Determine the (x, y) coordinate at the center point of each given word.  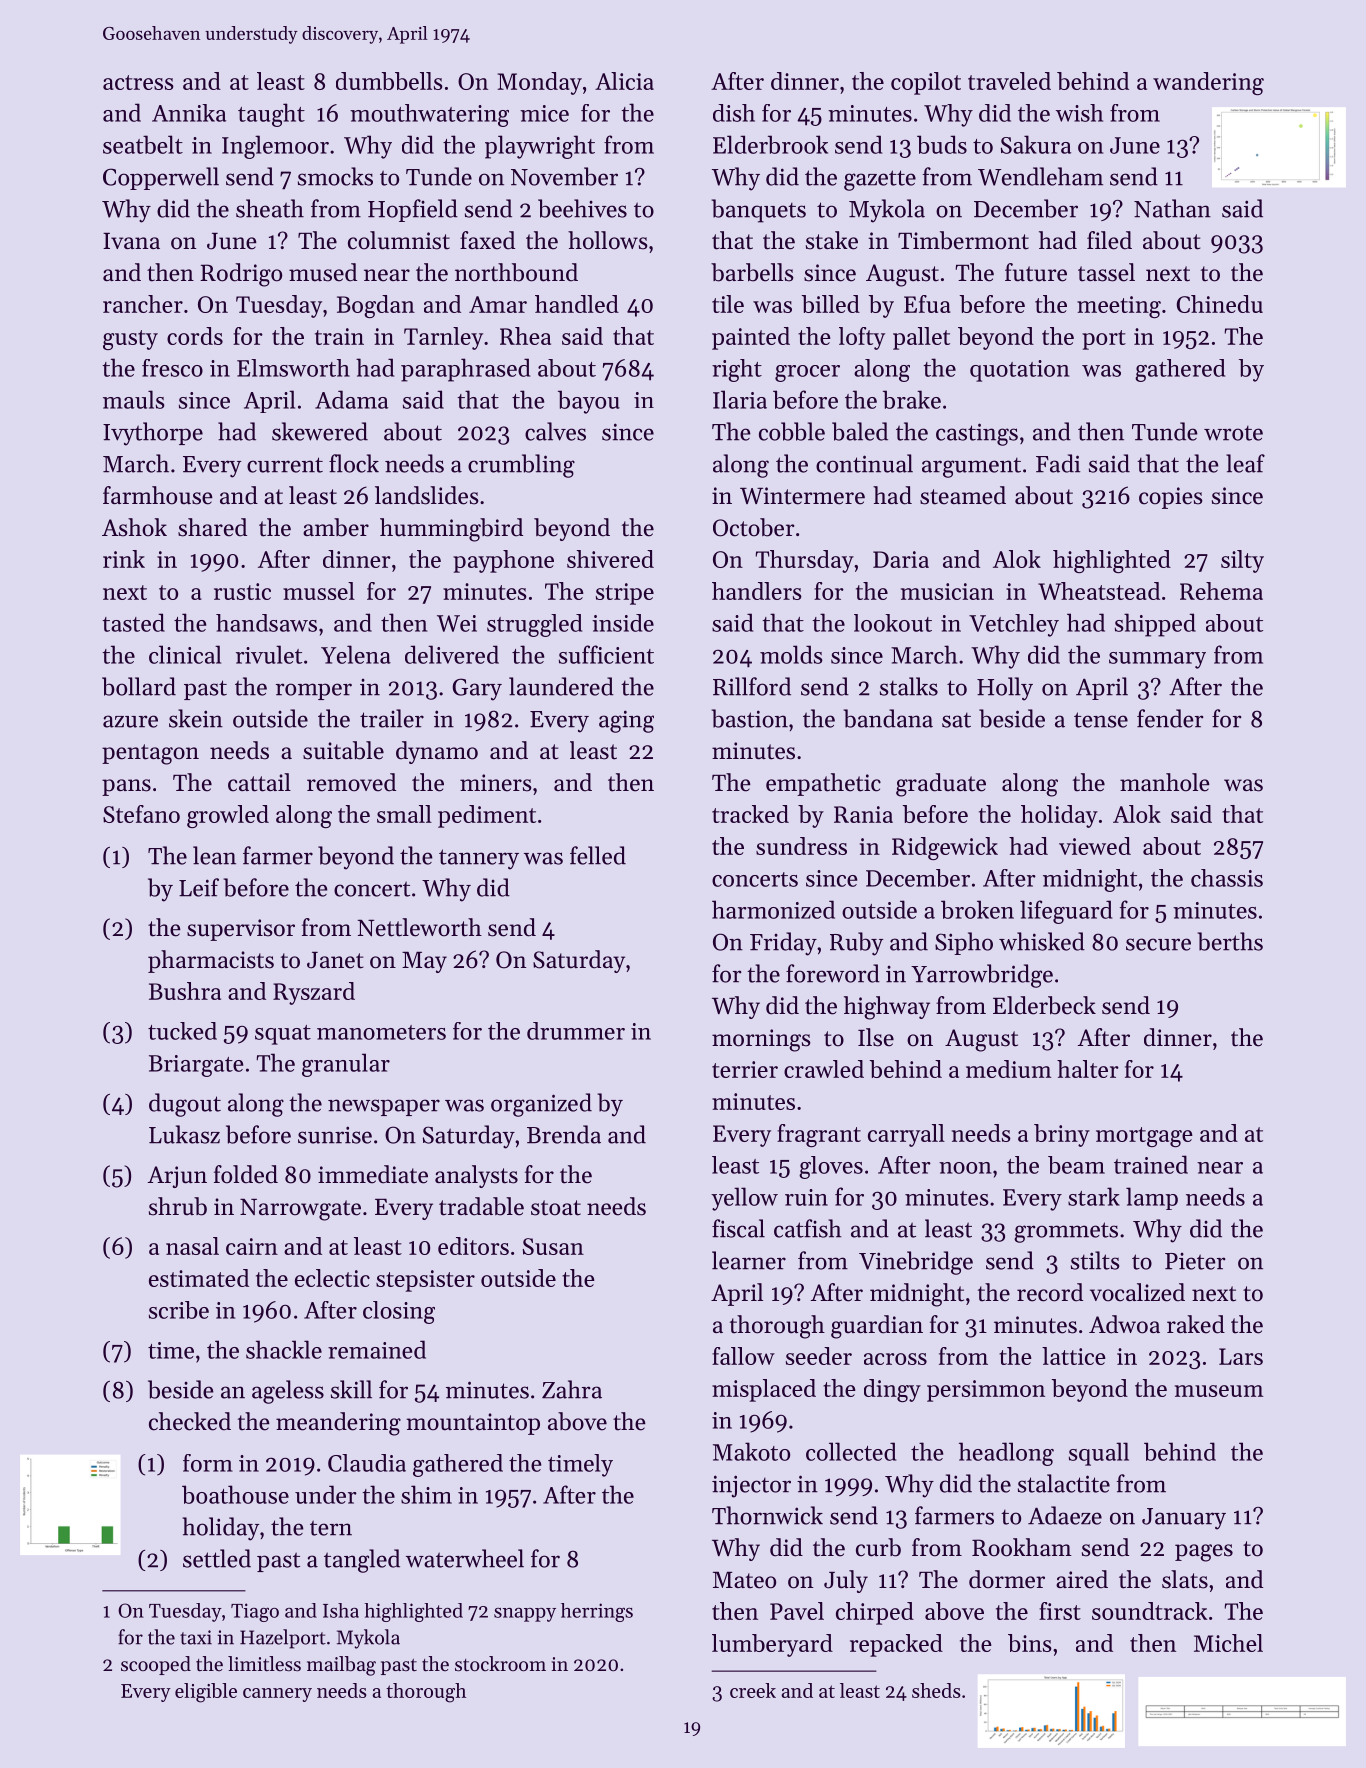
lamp (1152, 1198)
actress (138, 82)
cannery (277, 1695)
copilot (926, 83)
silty (1242, 561)
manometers (381, 1032)
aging (626, 721)
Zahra (572, 1389)
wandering (1208, 83)
